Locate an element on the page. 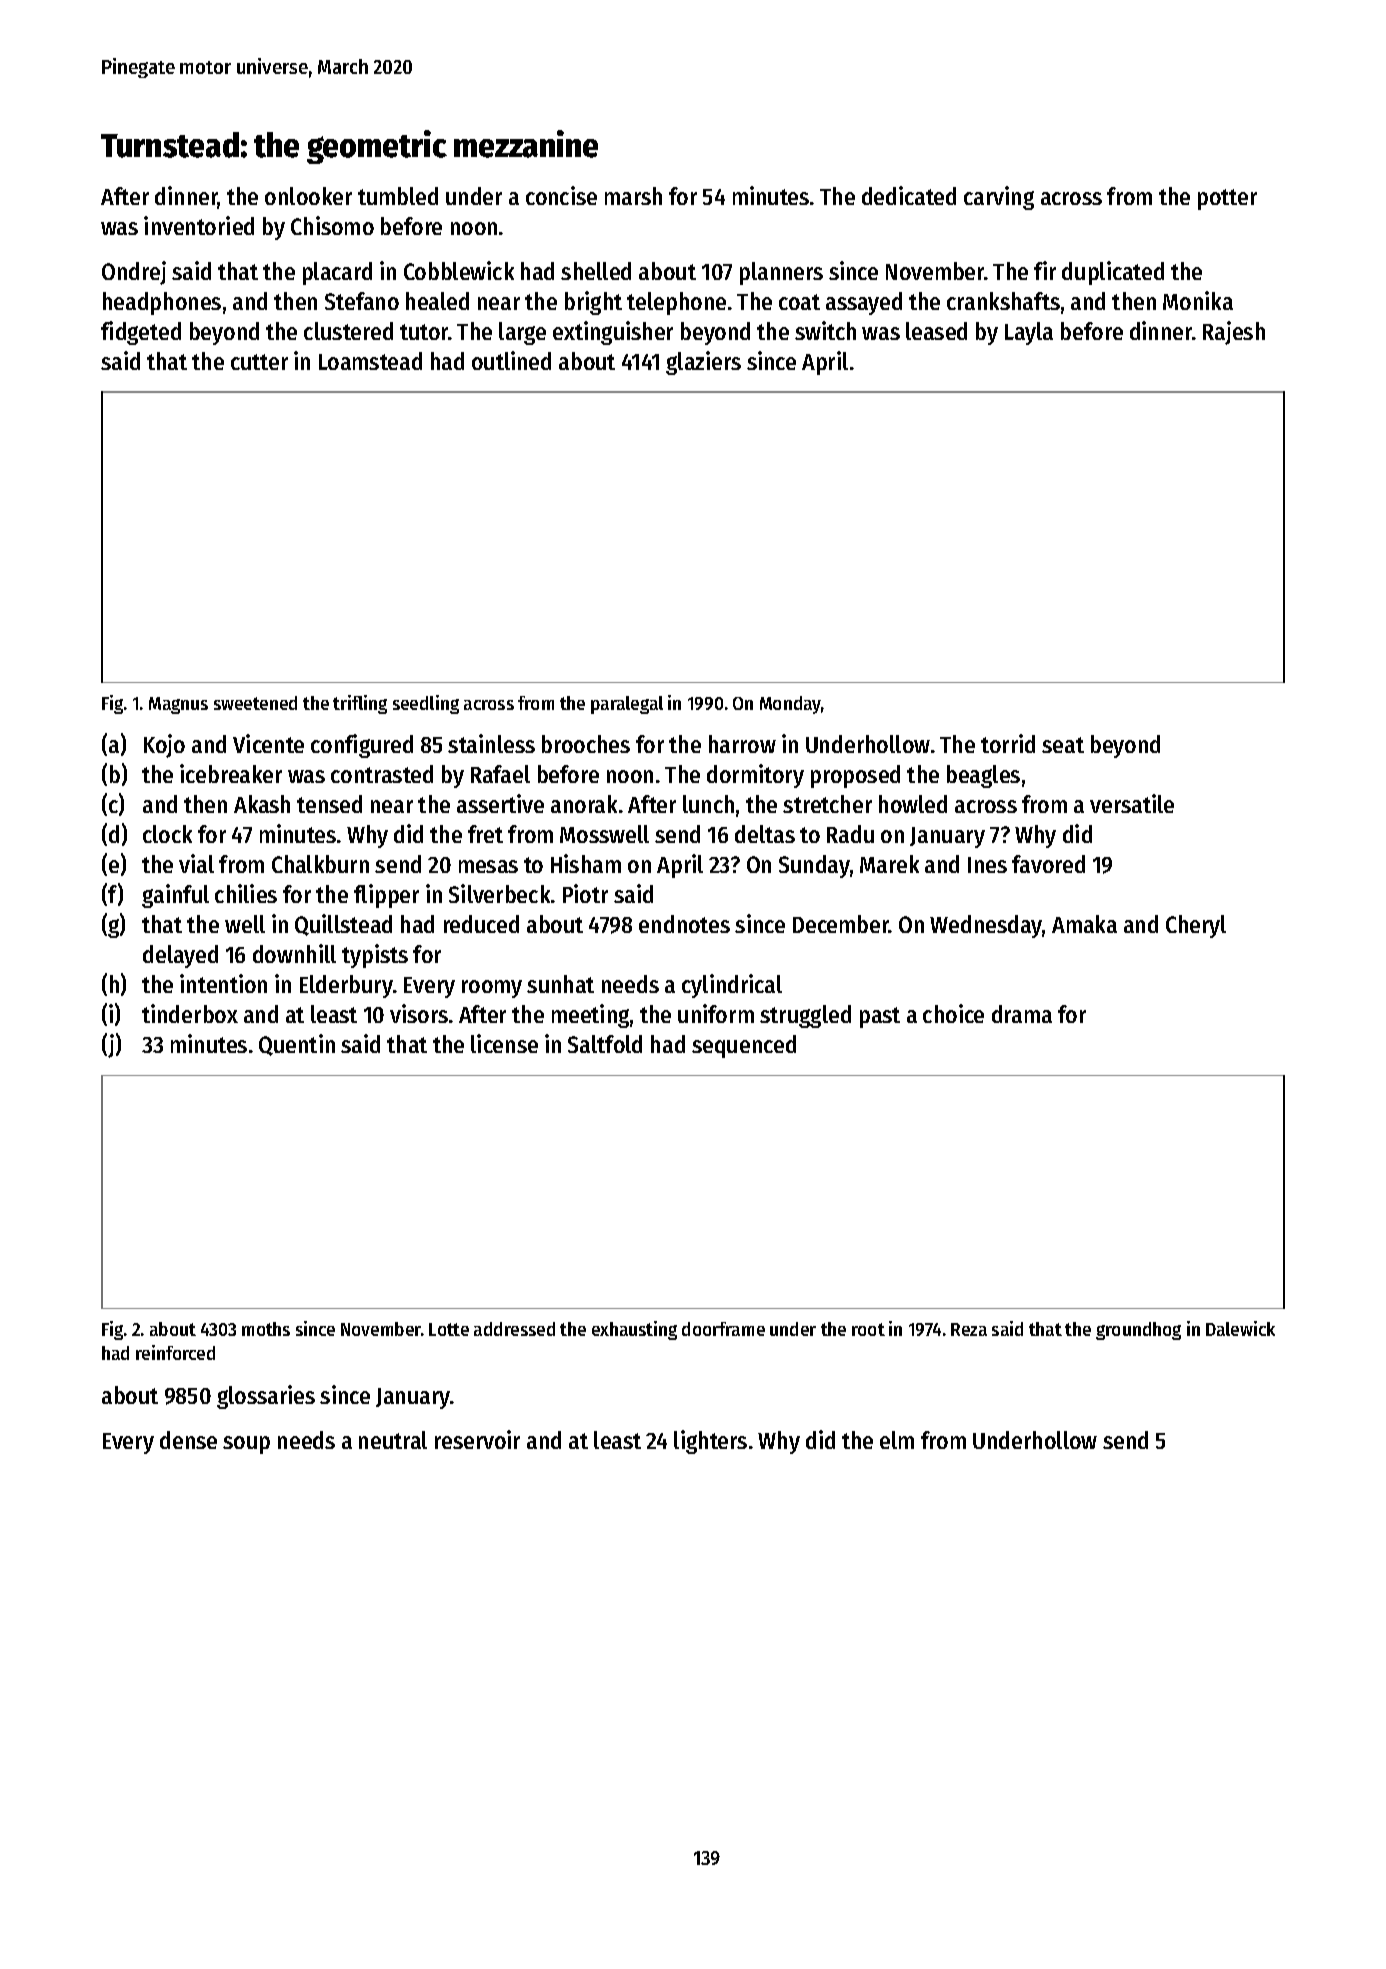  beagles is located at coordinates (983, 776).
